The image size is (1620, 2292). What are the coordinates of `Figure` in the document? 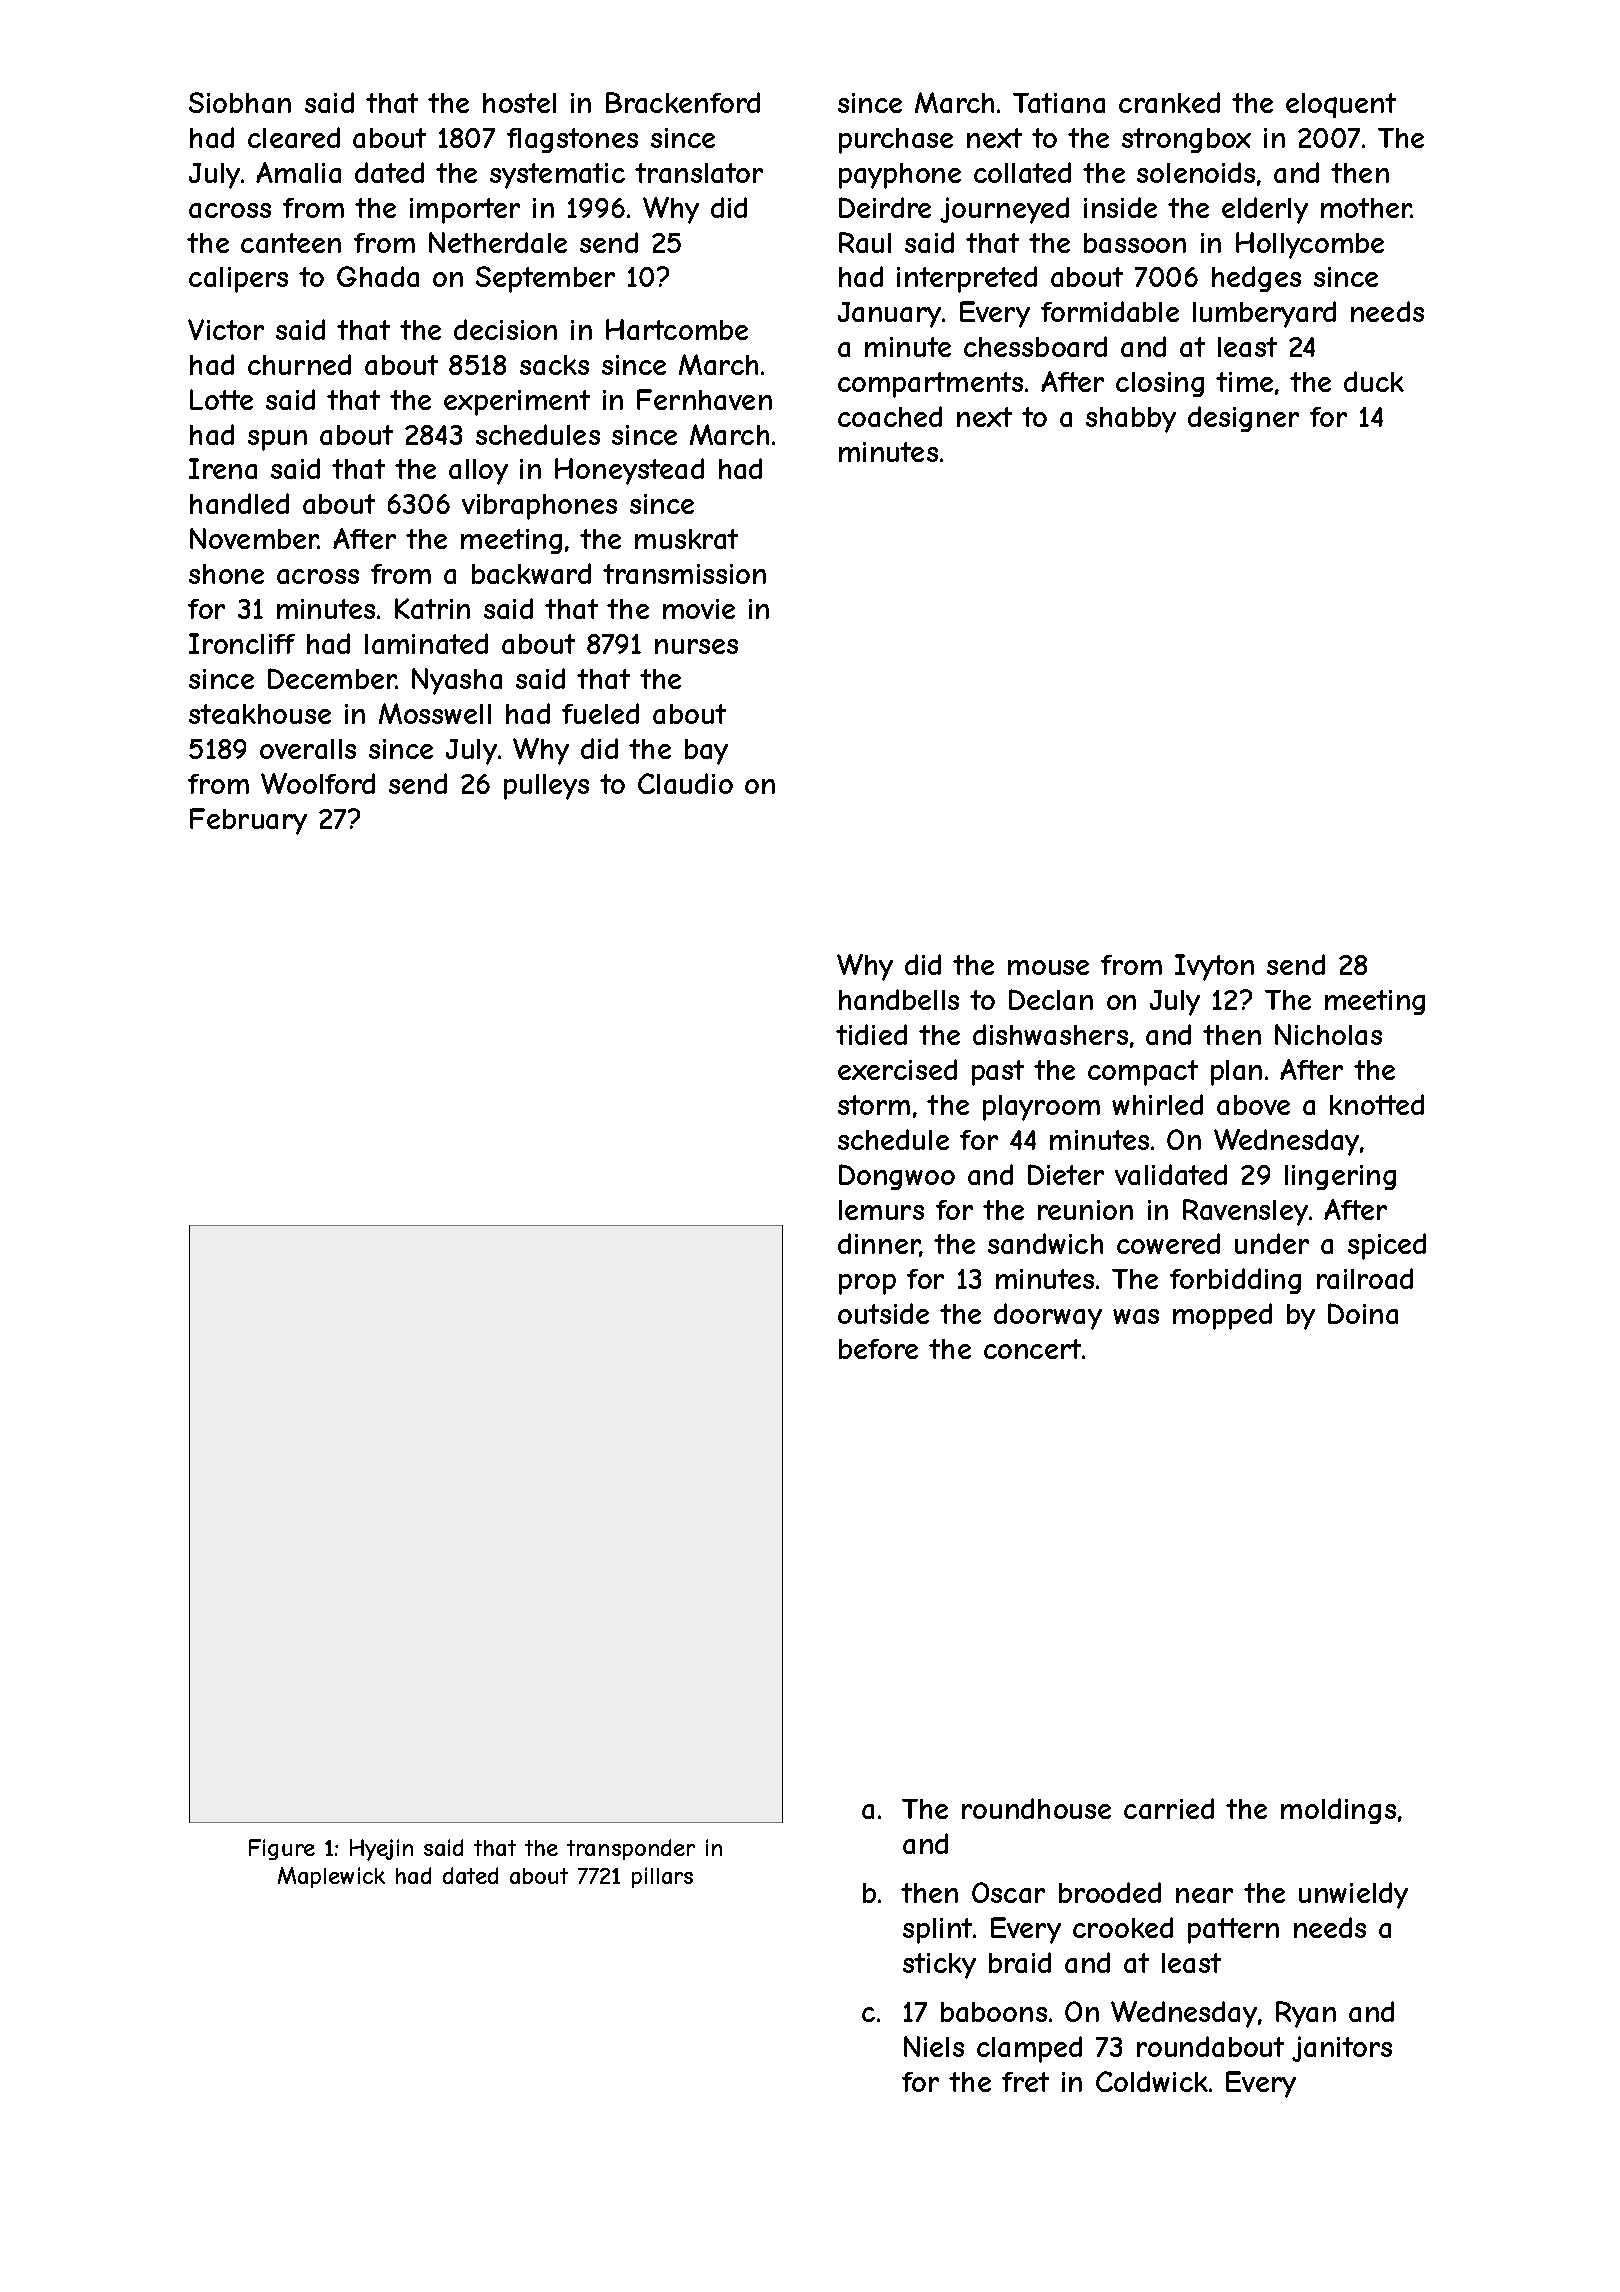 It's located at (282, 1849).
